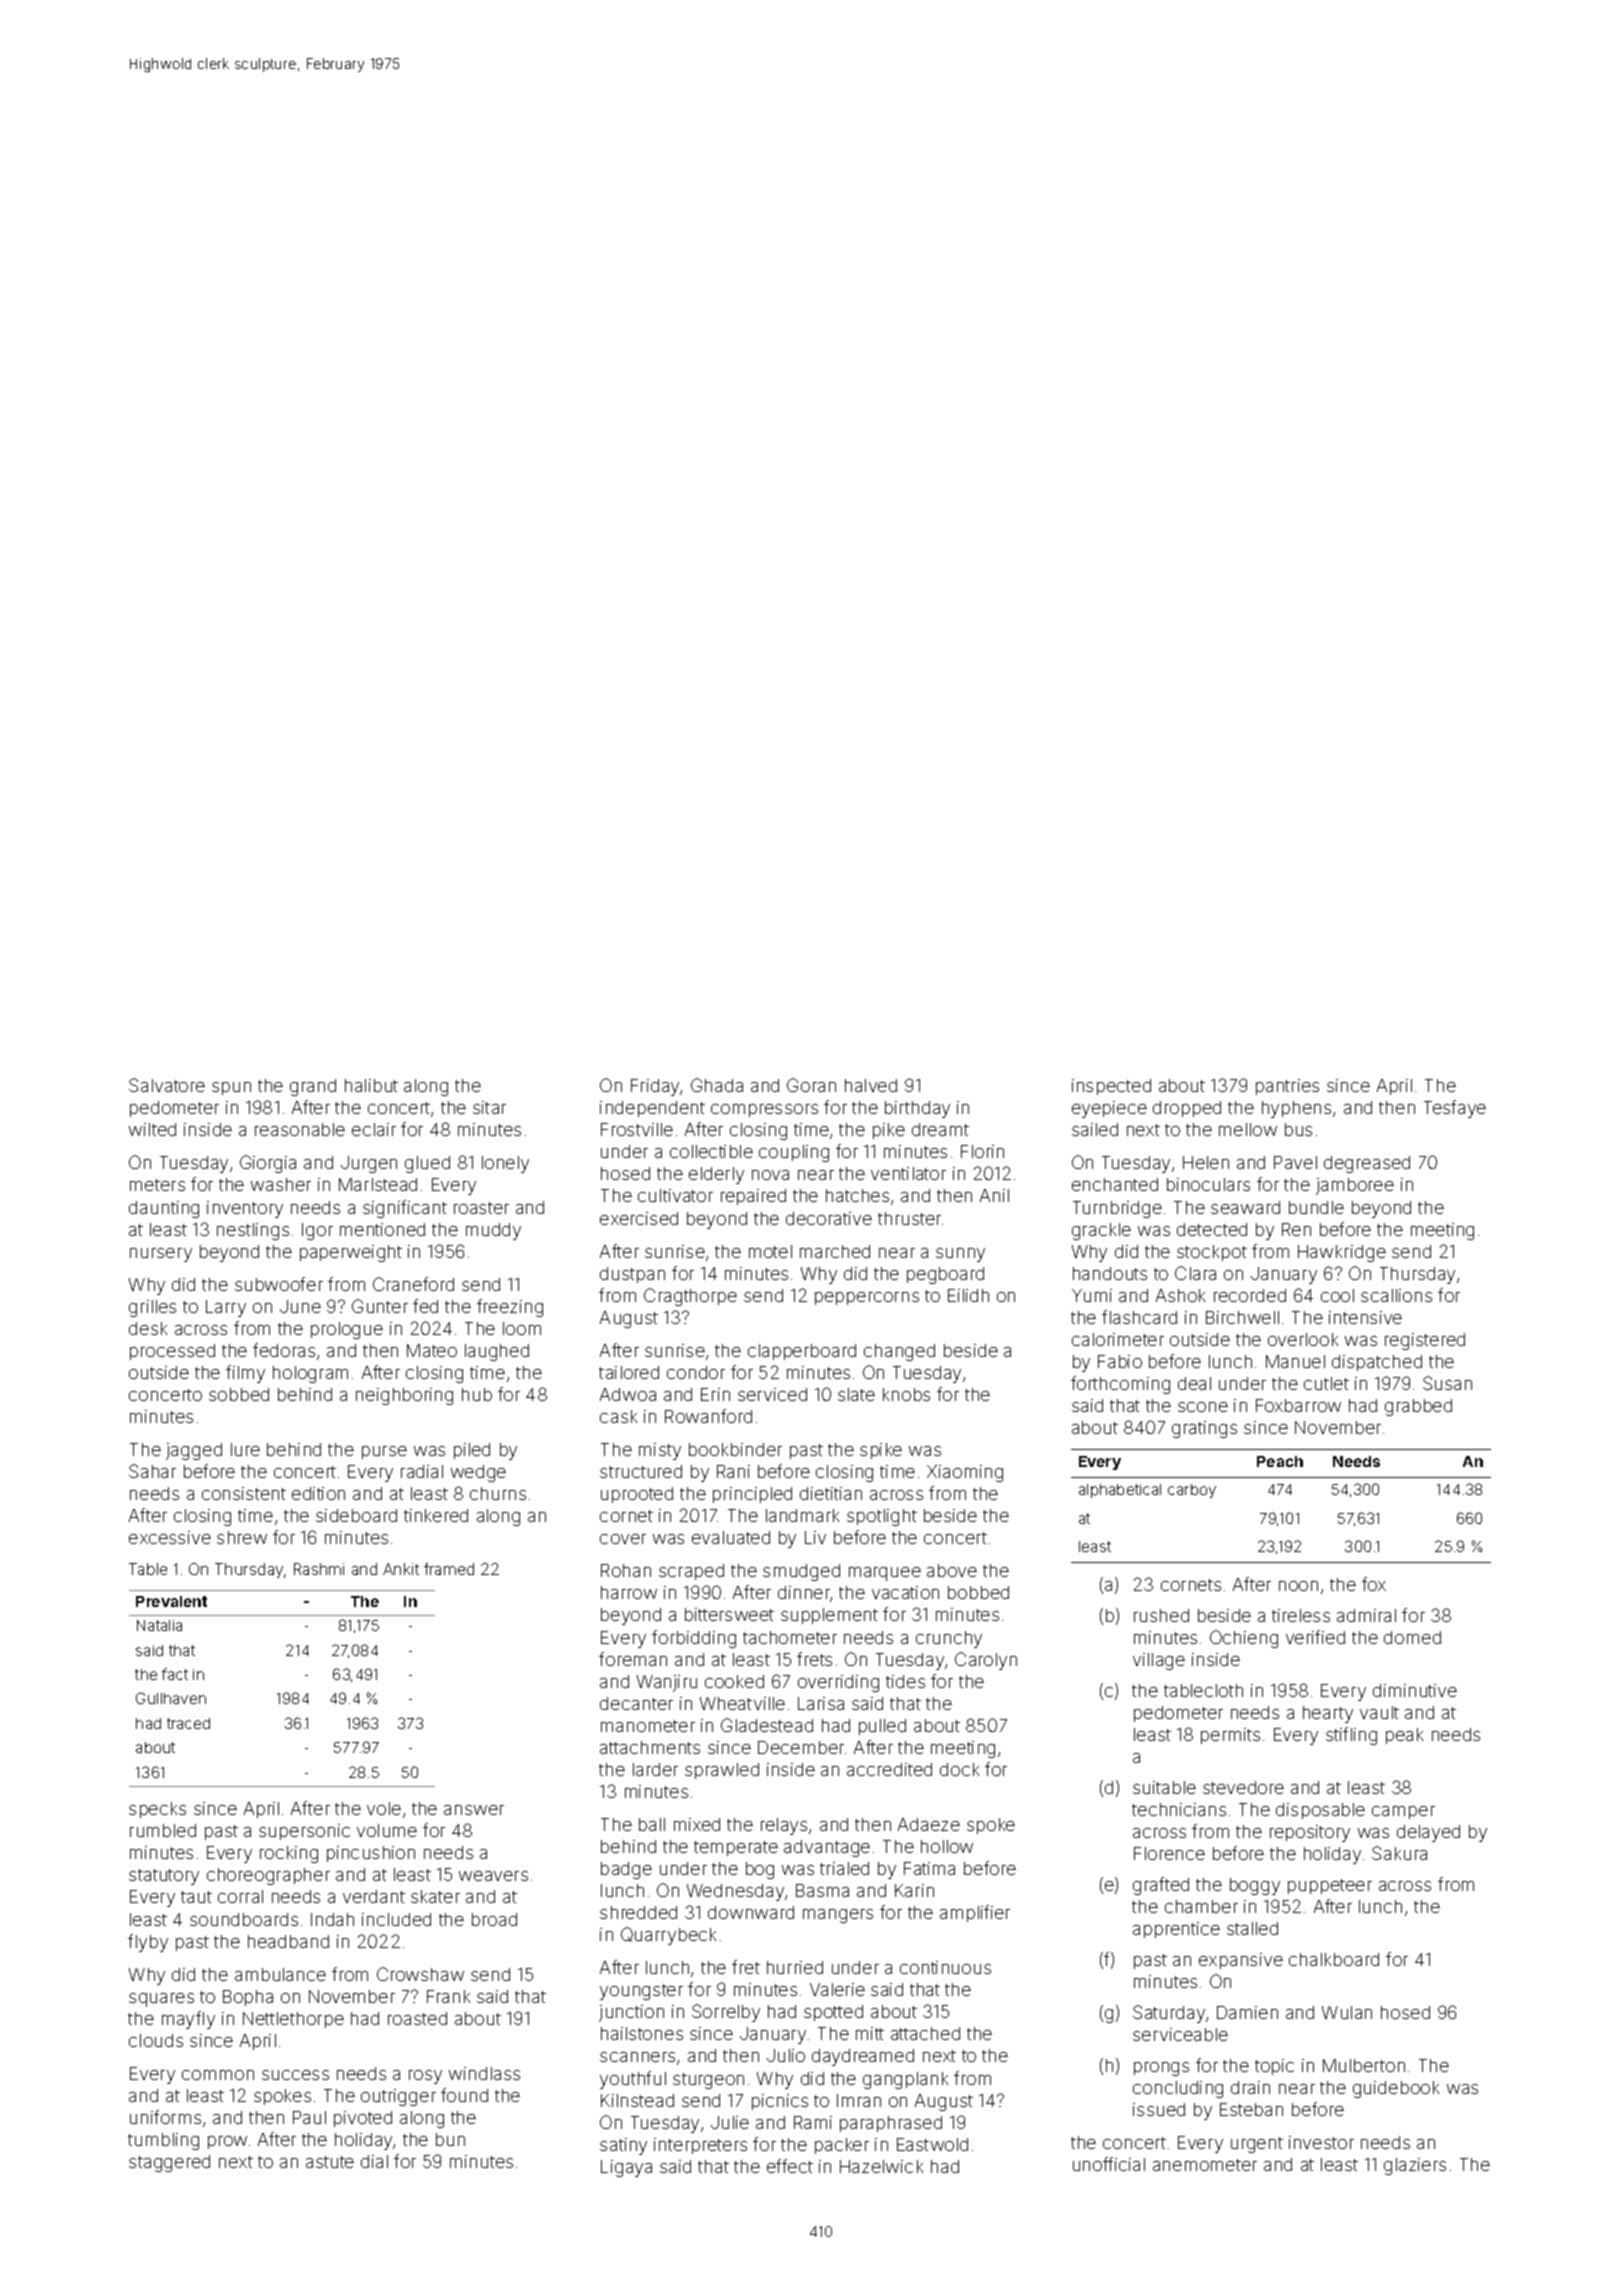  What do you see at coordinates (161, 1255) in the document?
I see `nursery` at bounding box center [161, 1255].
